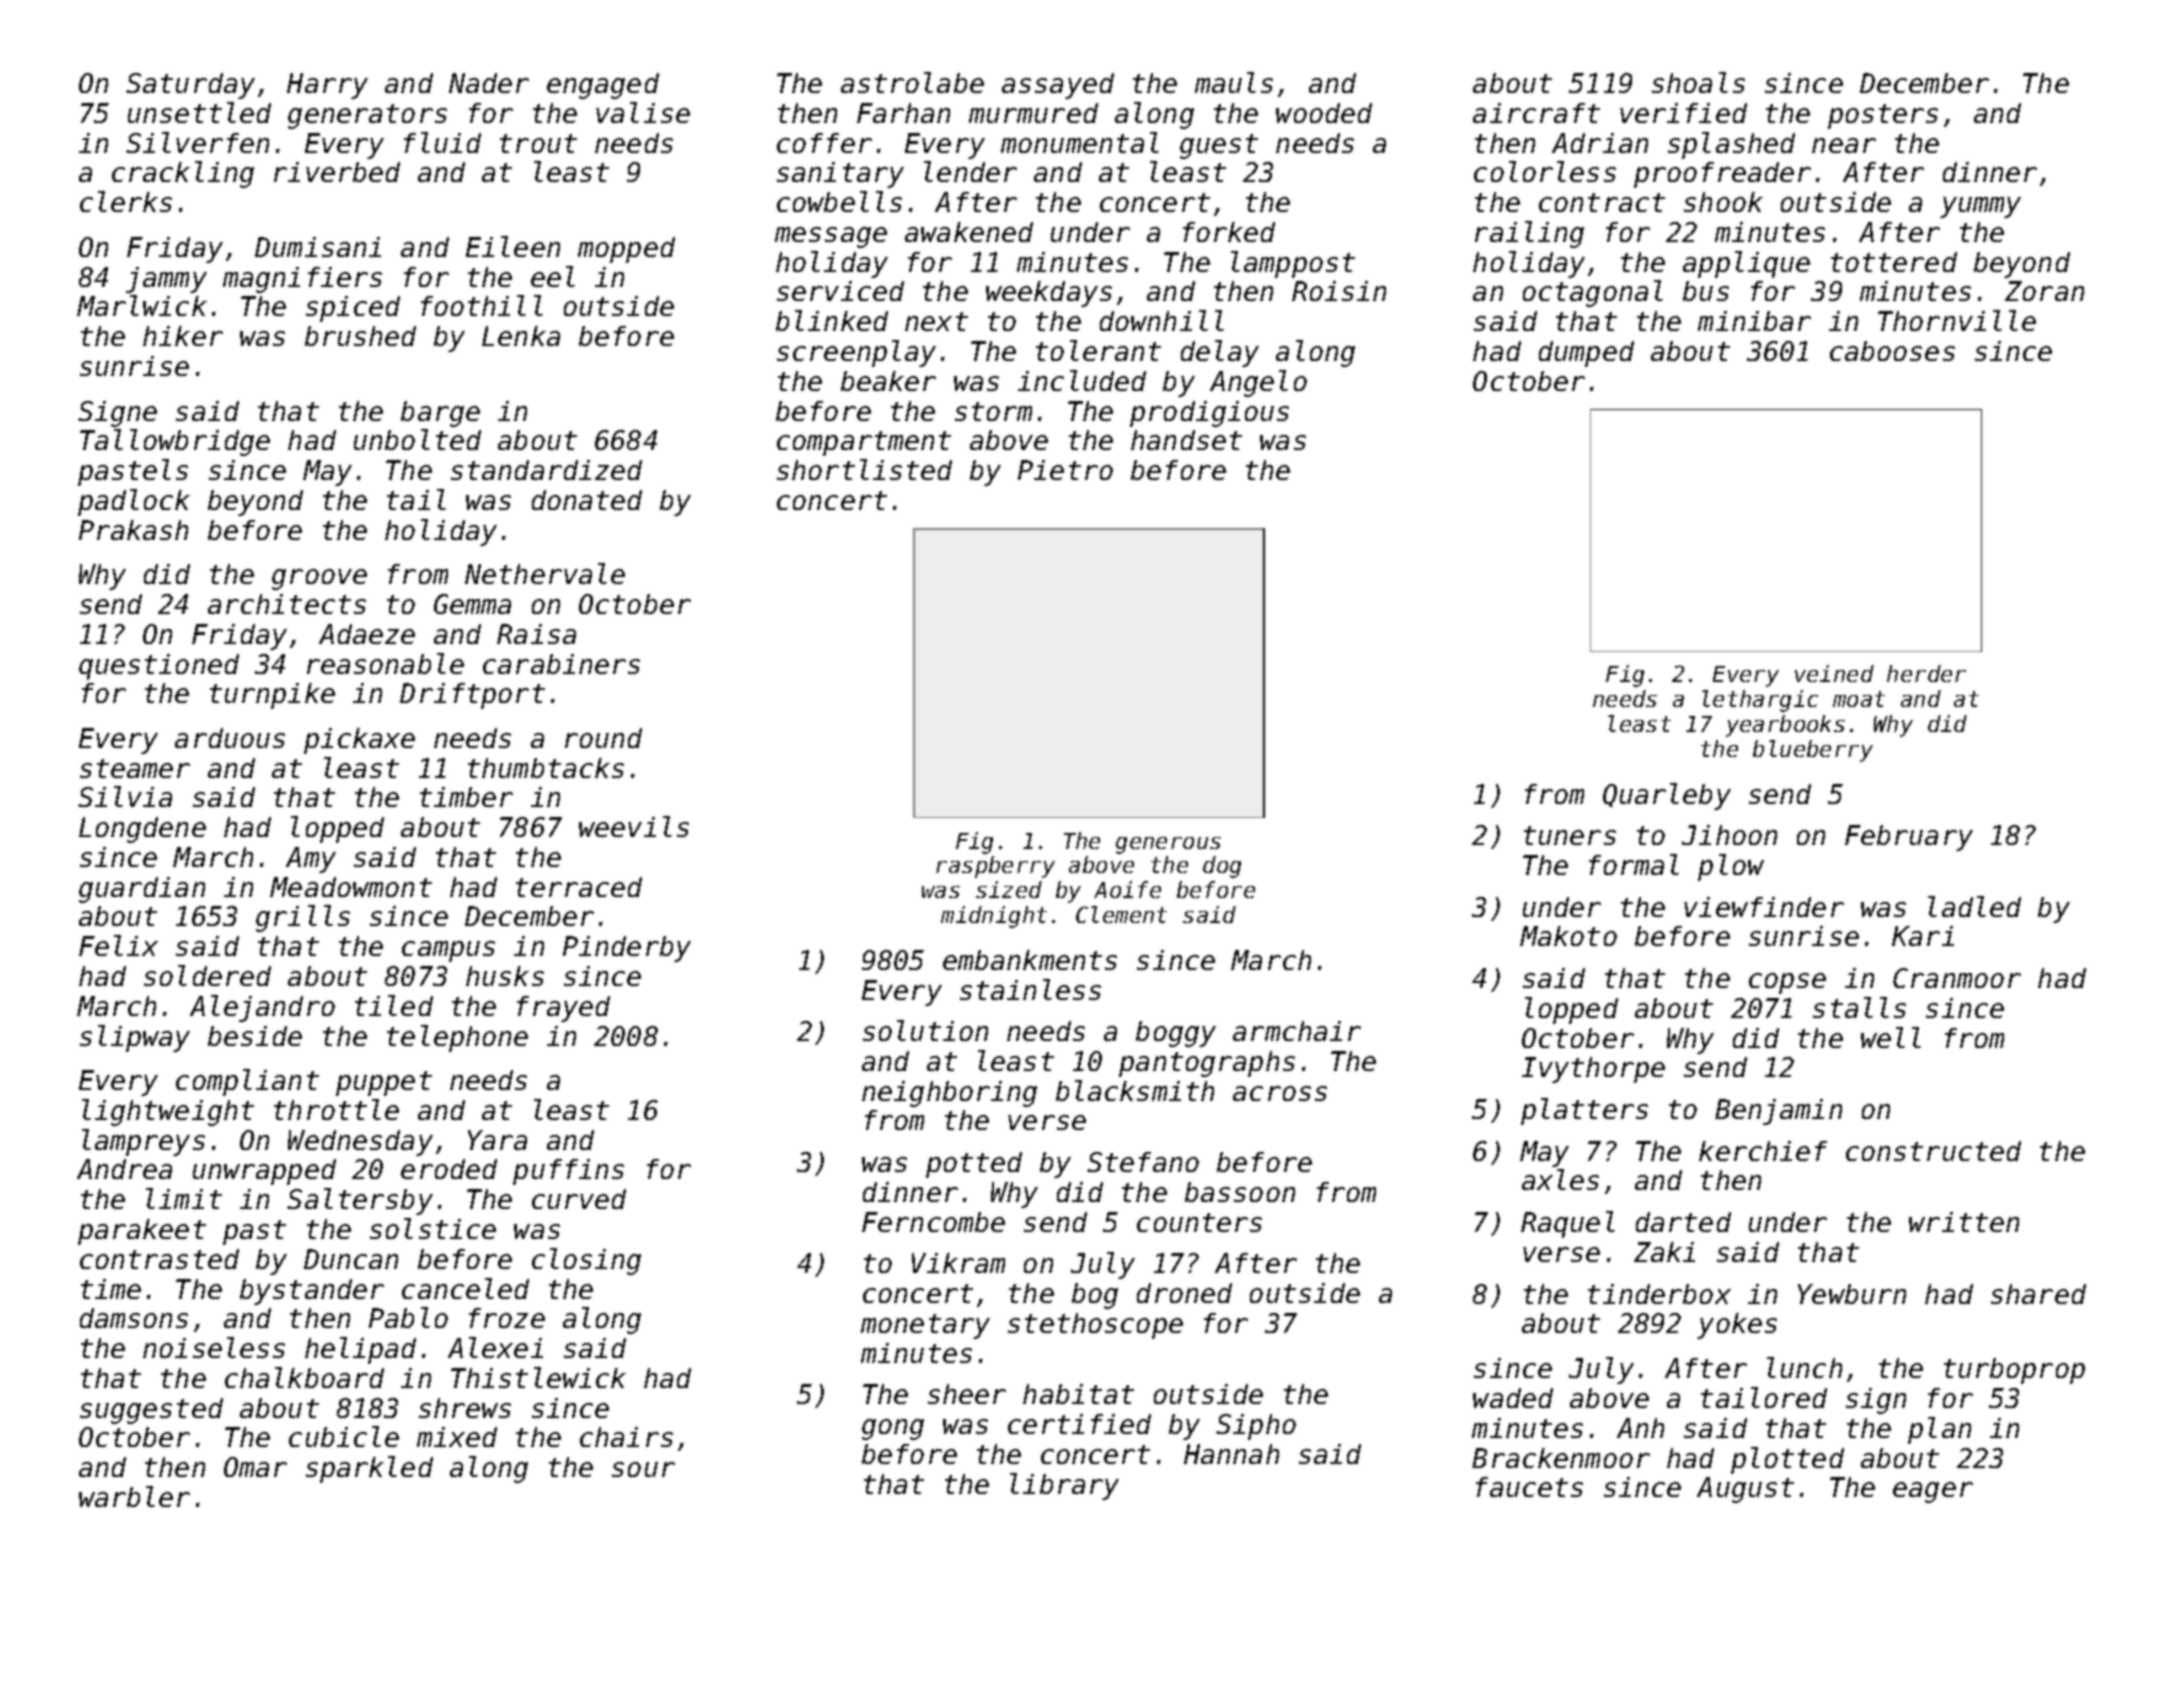  Describe the element at coordinates (1834, 673) in the screenshot. I see `veined` at that location.
